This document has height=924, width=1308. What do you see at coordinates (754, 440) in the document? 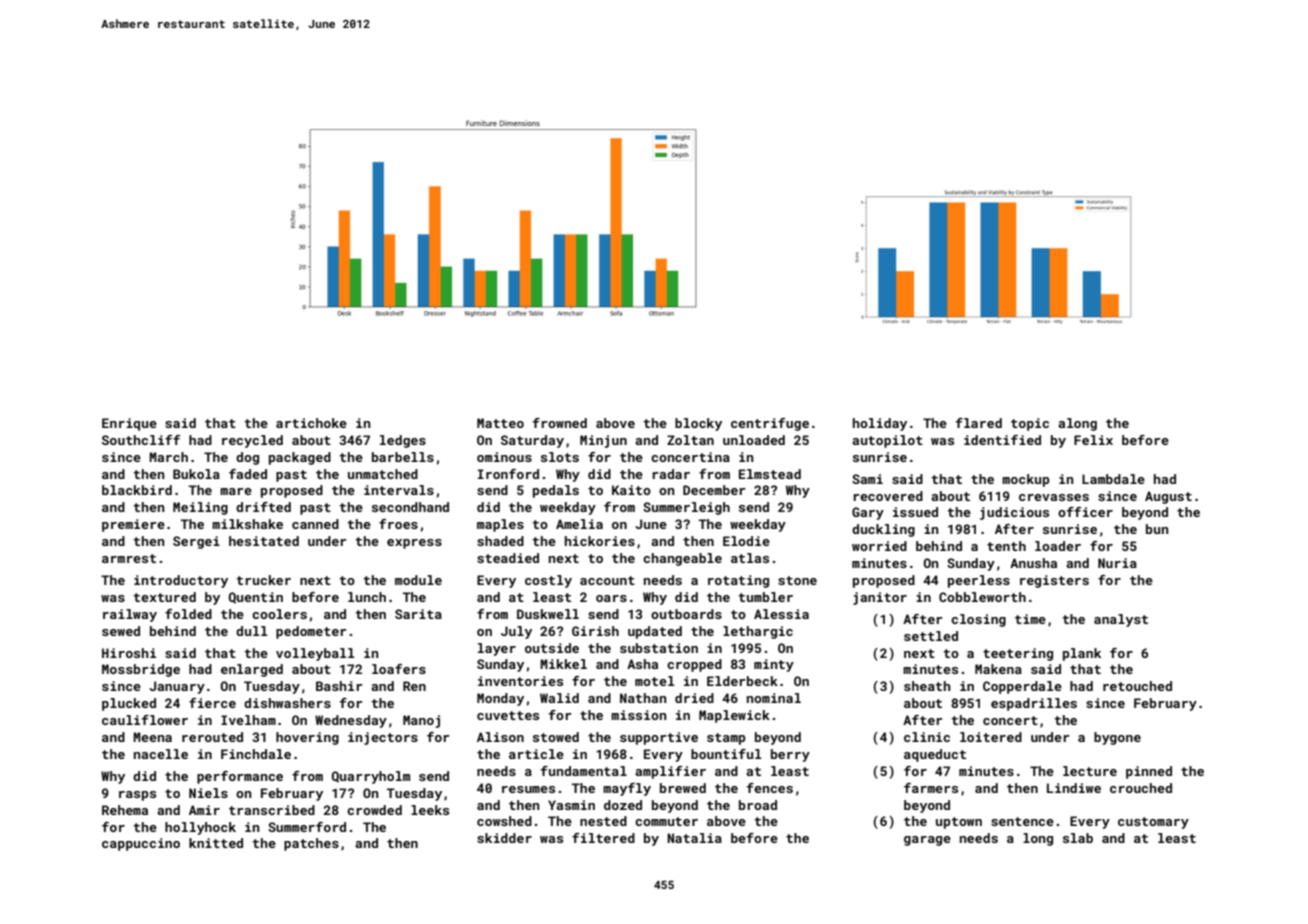
I see `unloaded` at bounding box center [754, 440].
